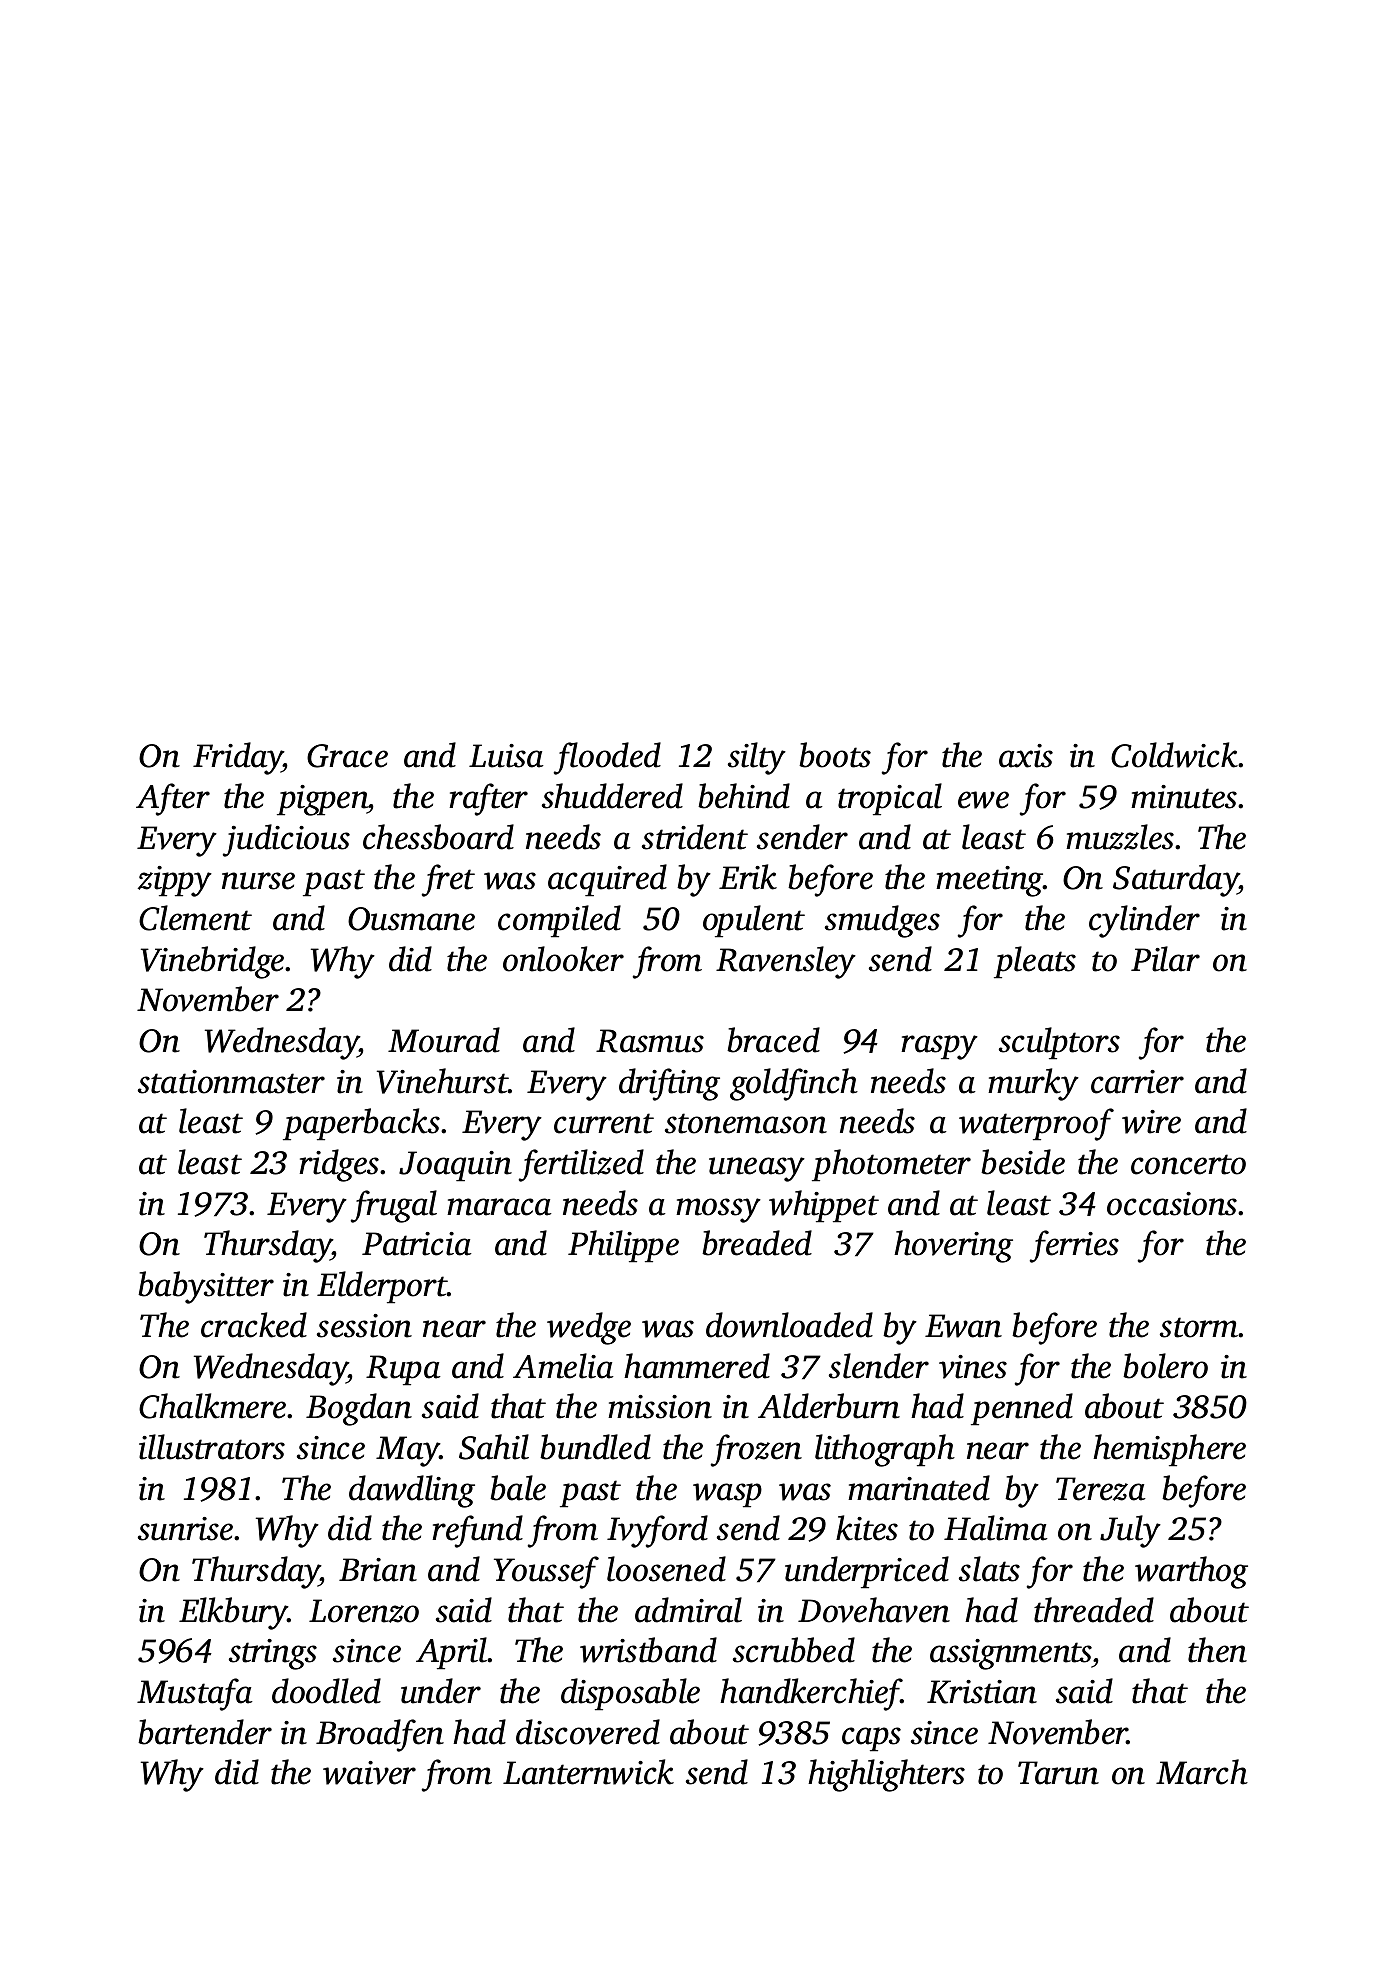 This page has width=1386, height=1969. Describe the element at coordinates (953, 1246) in the page. I see `hovering` at that location.
